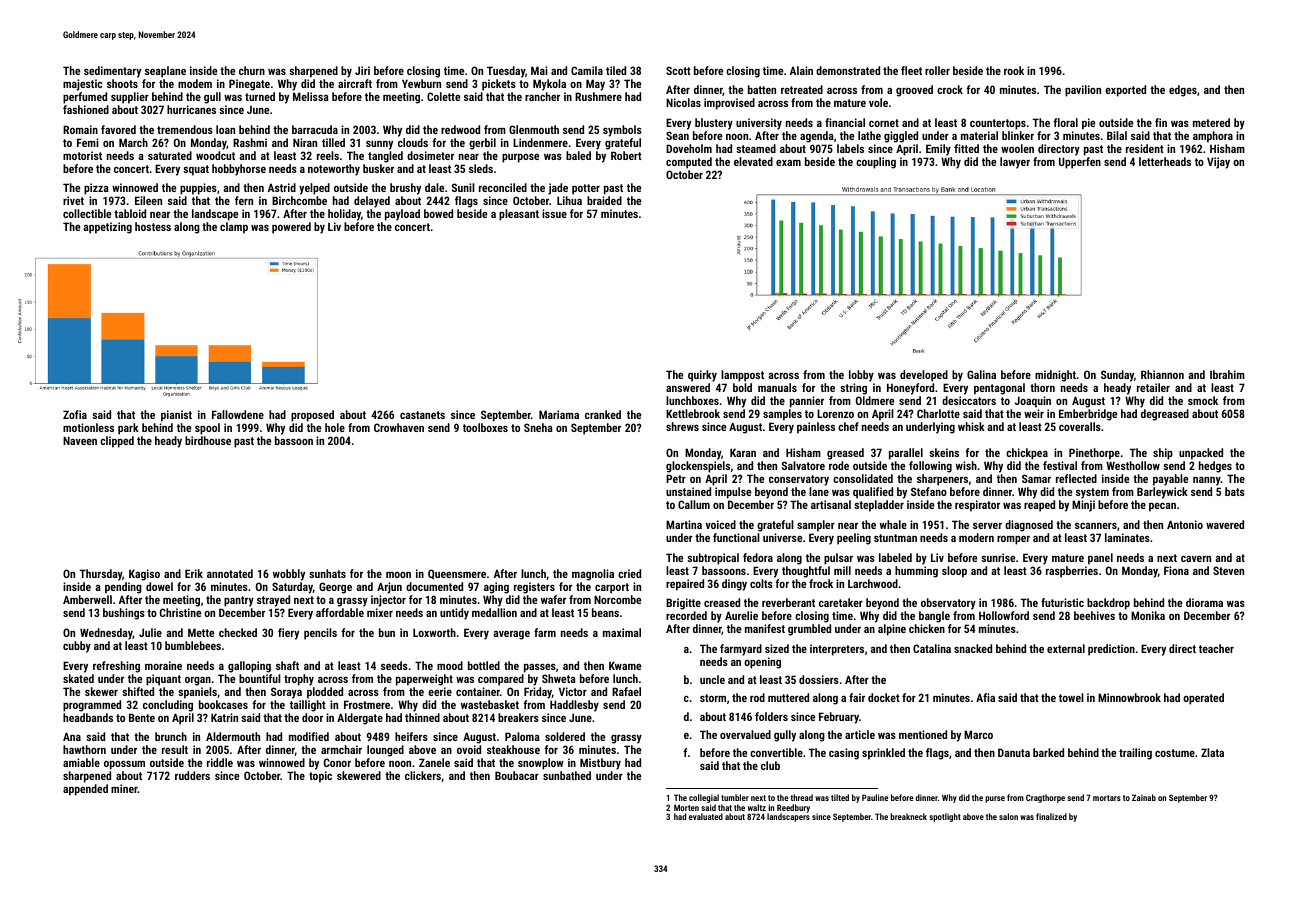  What do you see at coordinates (80, 440) in the screenshot?
I see `Naveen` at bounding box center [80, 440].
